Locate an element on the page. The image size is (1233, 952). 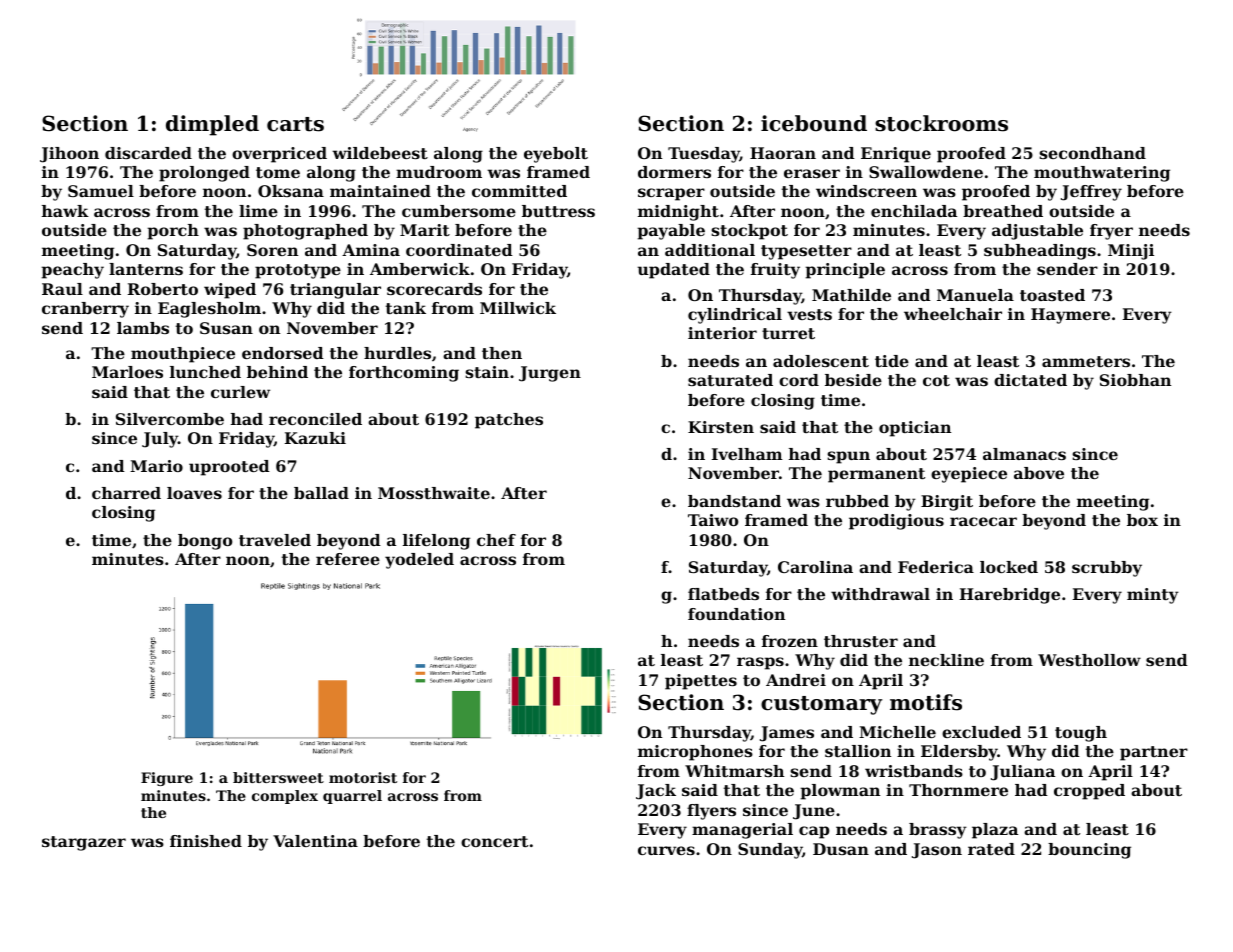
hawk is located at coordinates (65, 211).
